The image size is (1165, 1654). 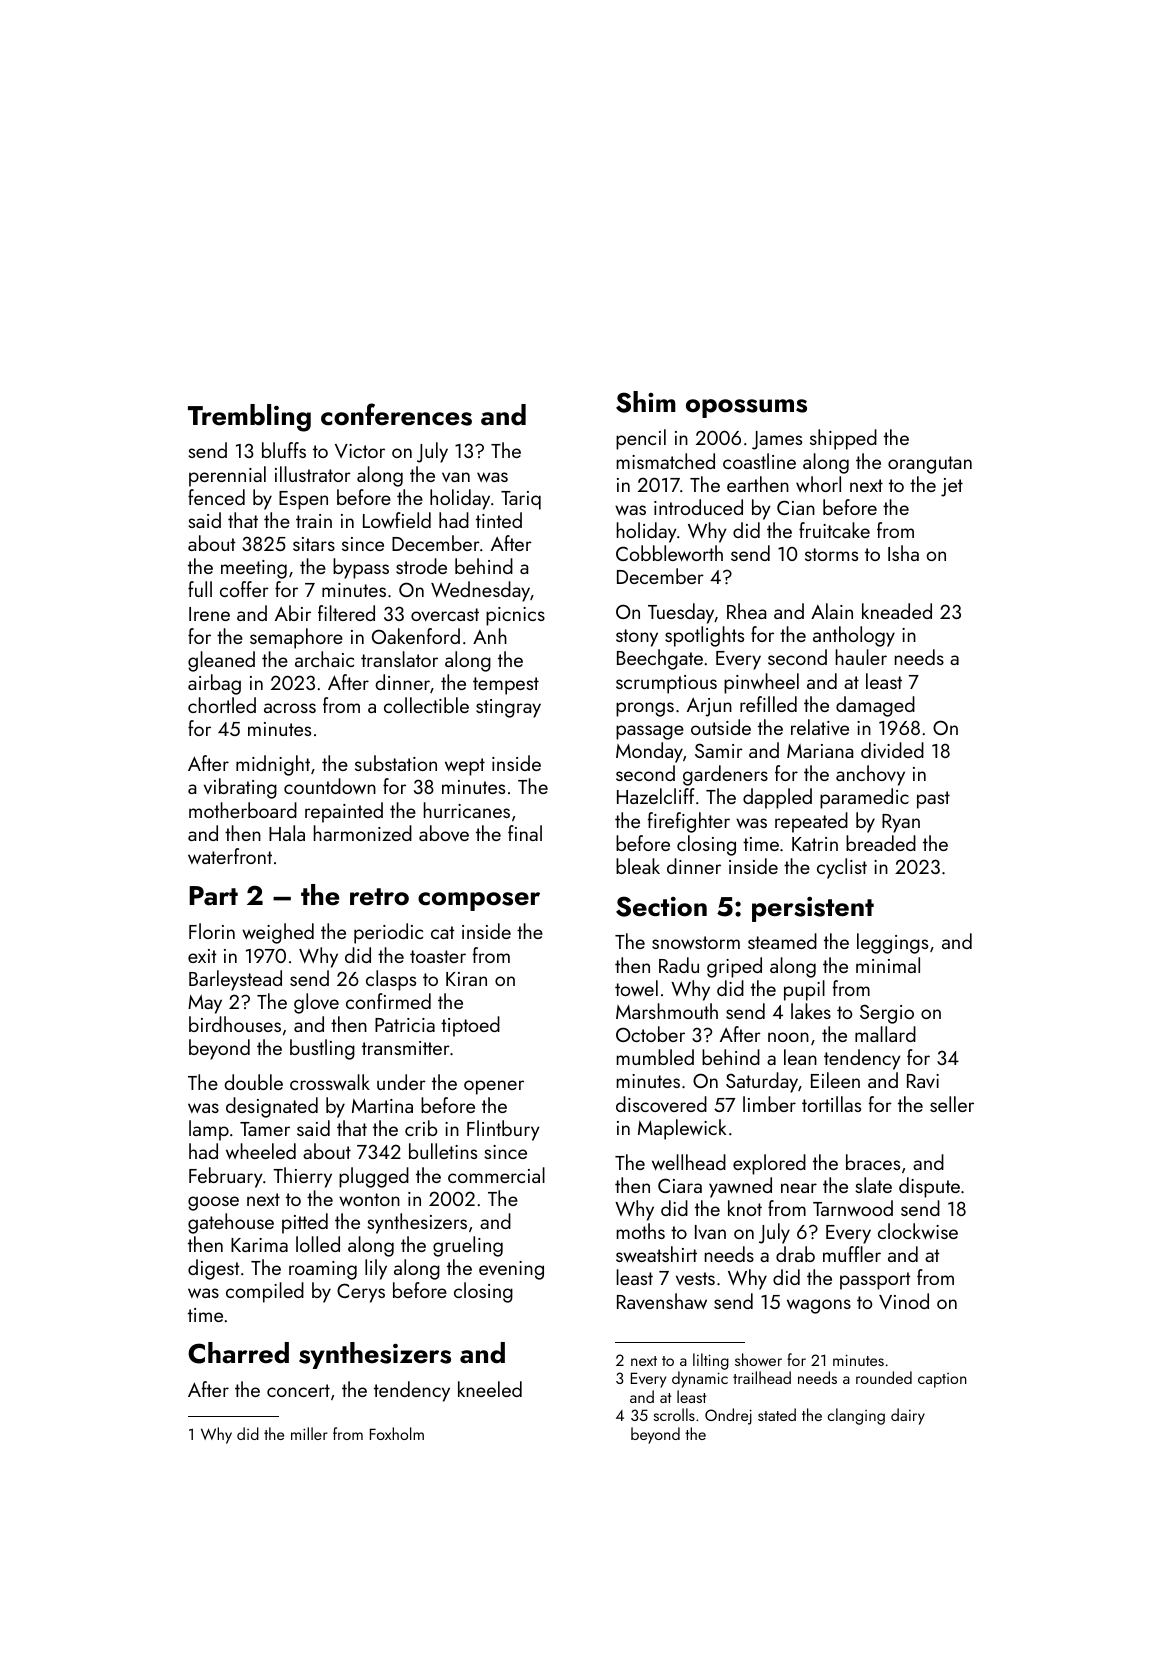 What do you see at coordinates (290, 708) in the screenshot?
I see `across` at bounding box center [290, 708].
